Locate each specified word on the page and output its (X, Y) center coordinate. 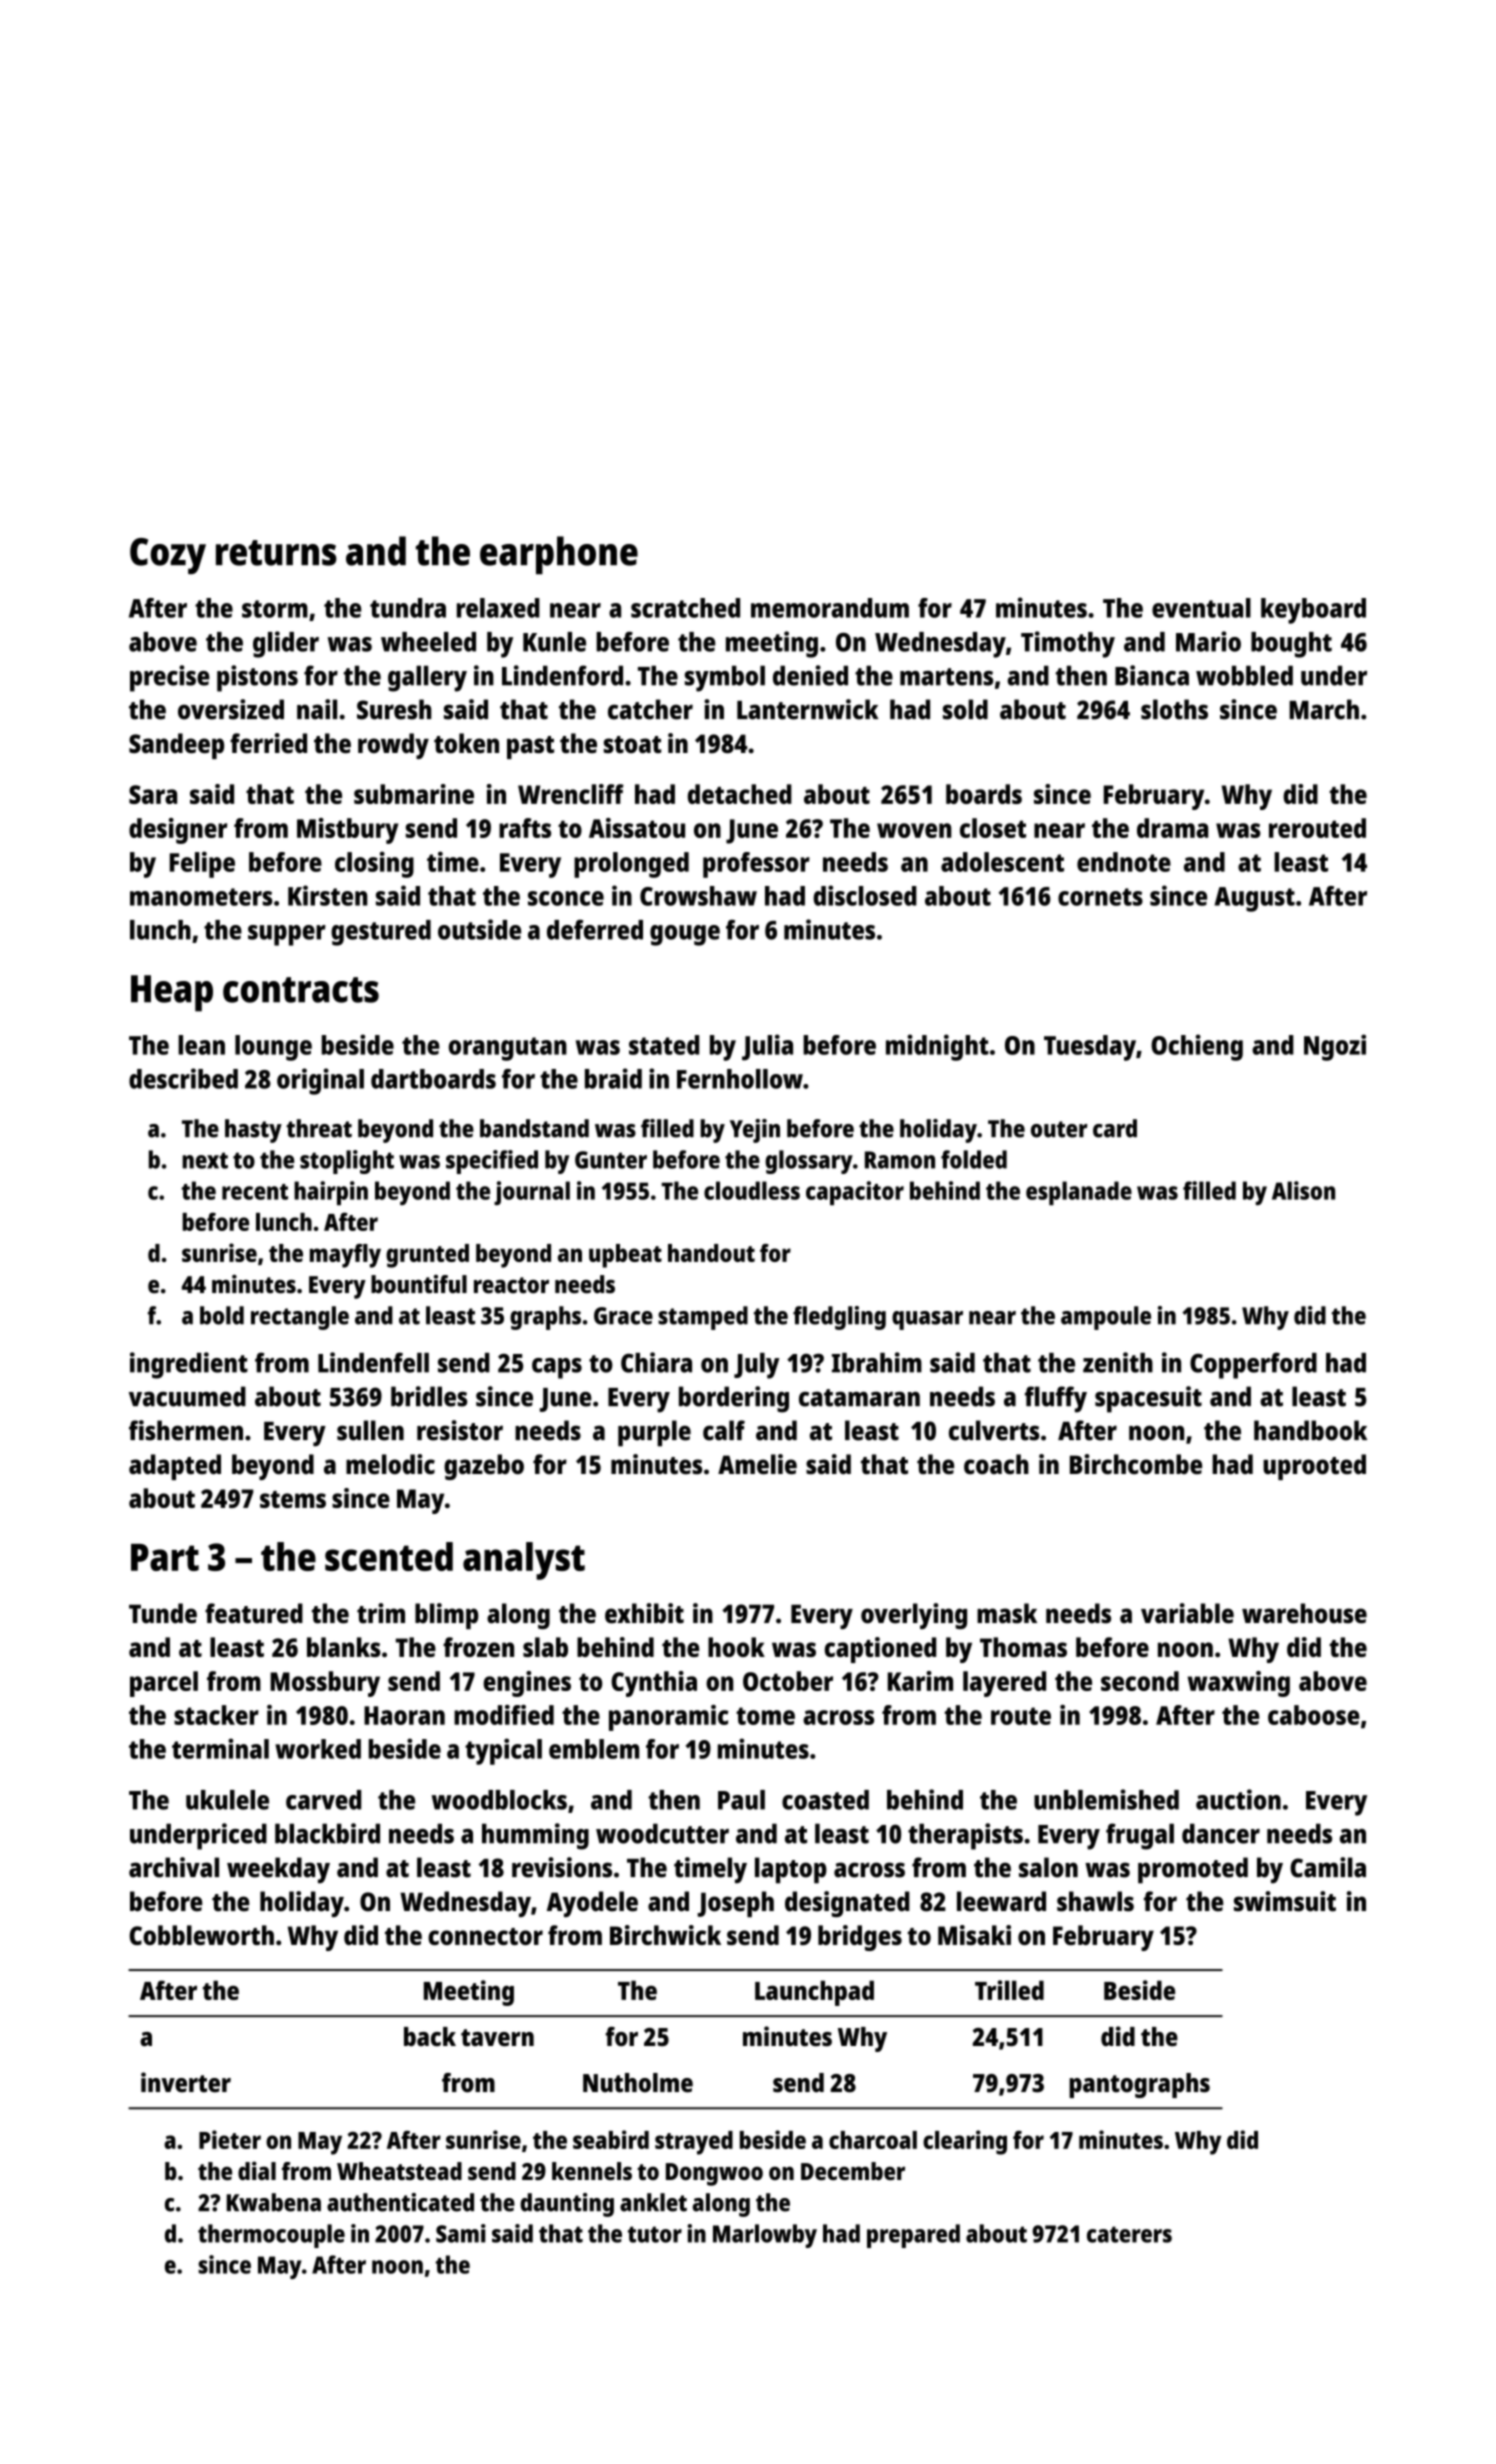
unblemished (1106, 1799)
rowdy (393, 746)
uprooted (1314, 1467)
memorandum (830, 608)
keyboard (1313, 611)
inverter (186, 2082)
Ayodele (592, 1904)
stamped (703, 1318)
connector (485, 1936)
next (205, 1160)
